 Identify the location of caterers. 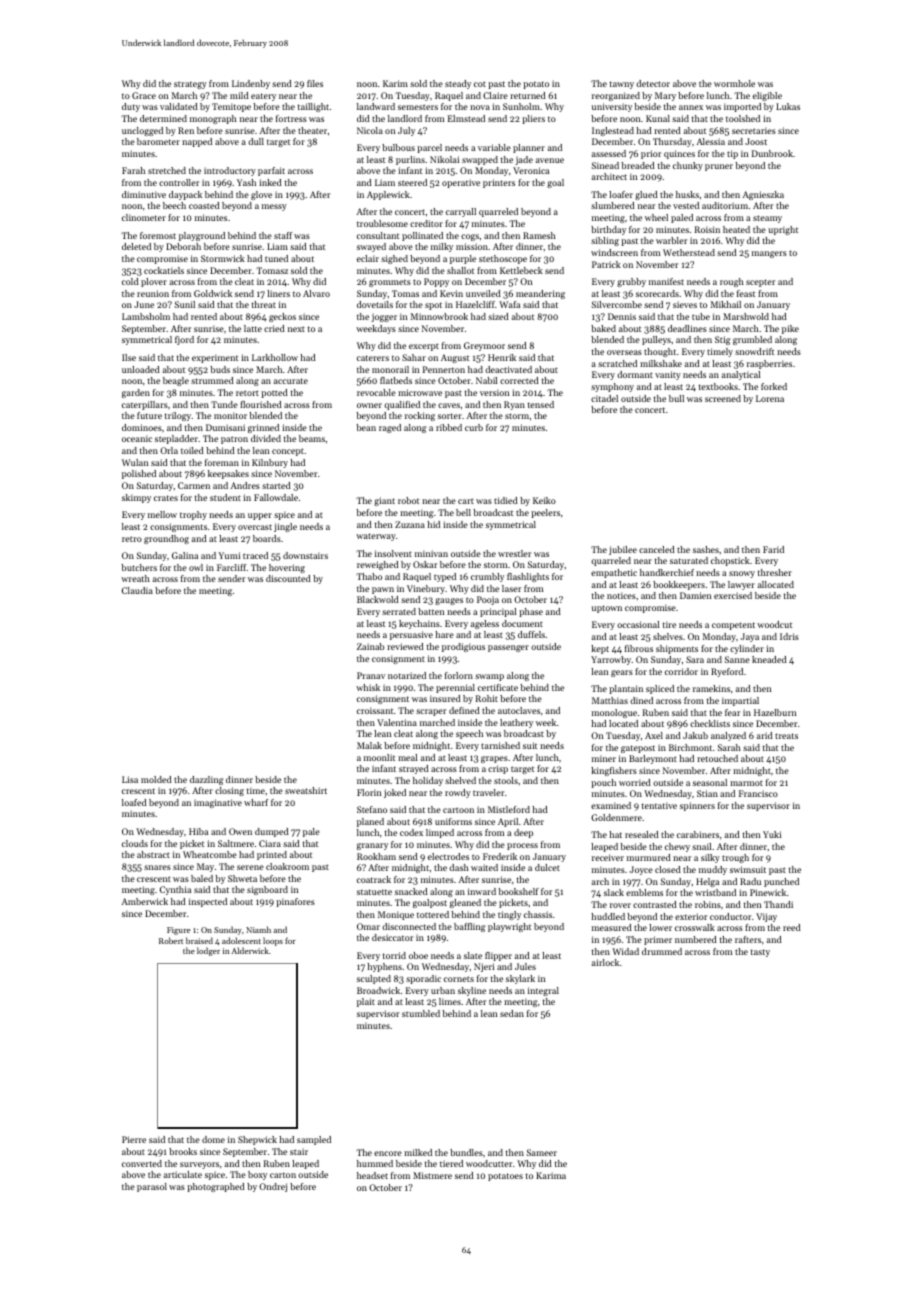
(373, 358).
